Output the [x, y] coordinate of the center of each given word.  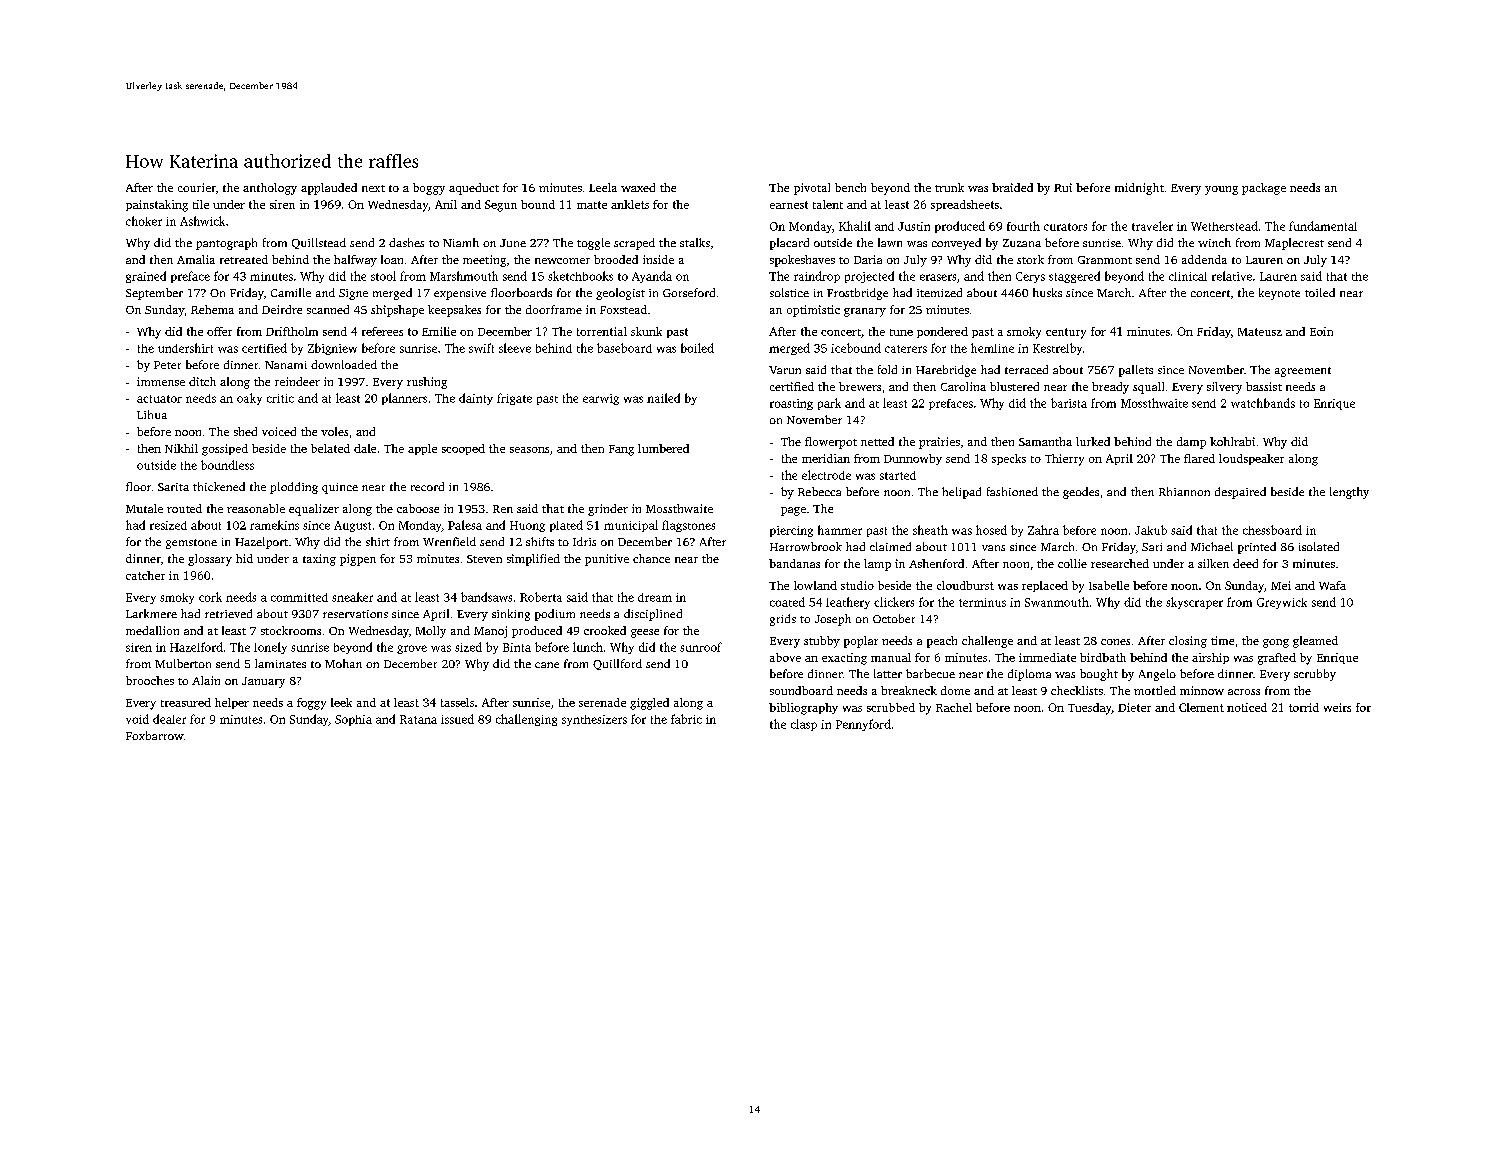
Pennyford [863, 725]
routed [184, 508]
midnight [1139, 189]
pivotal [812, 189]
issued [457, 719]
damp [1191, 443]
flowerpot [831, 443]
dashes [406, 242]
